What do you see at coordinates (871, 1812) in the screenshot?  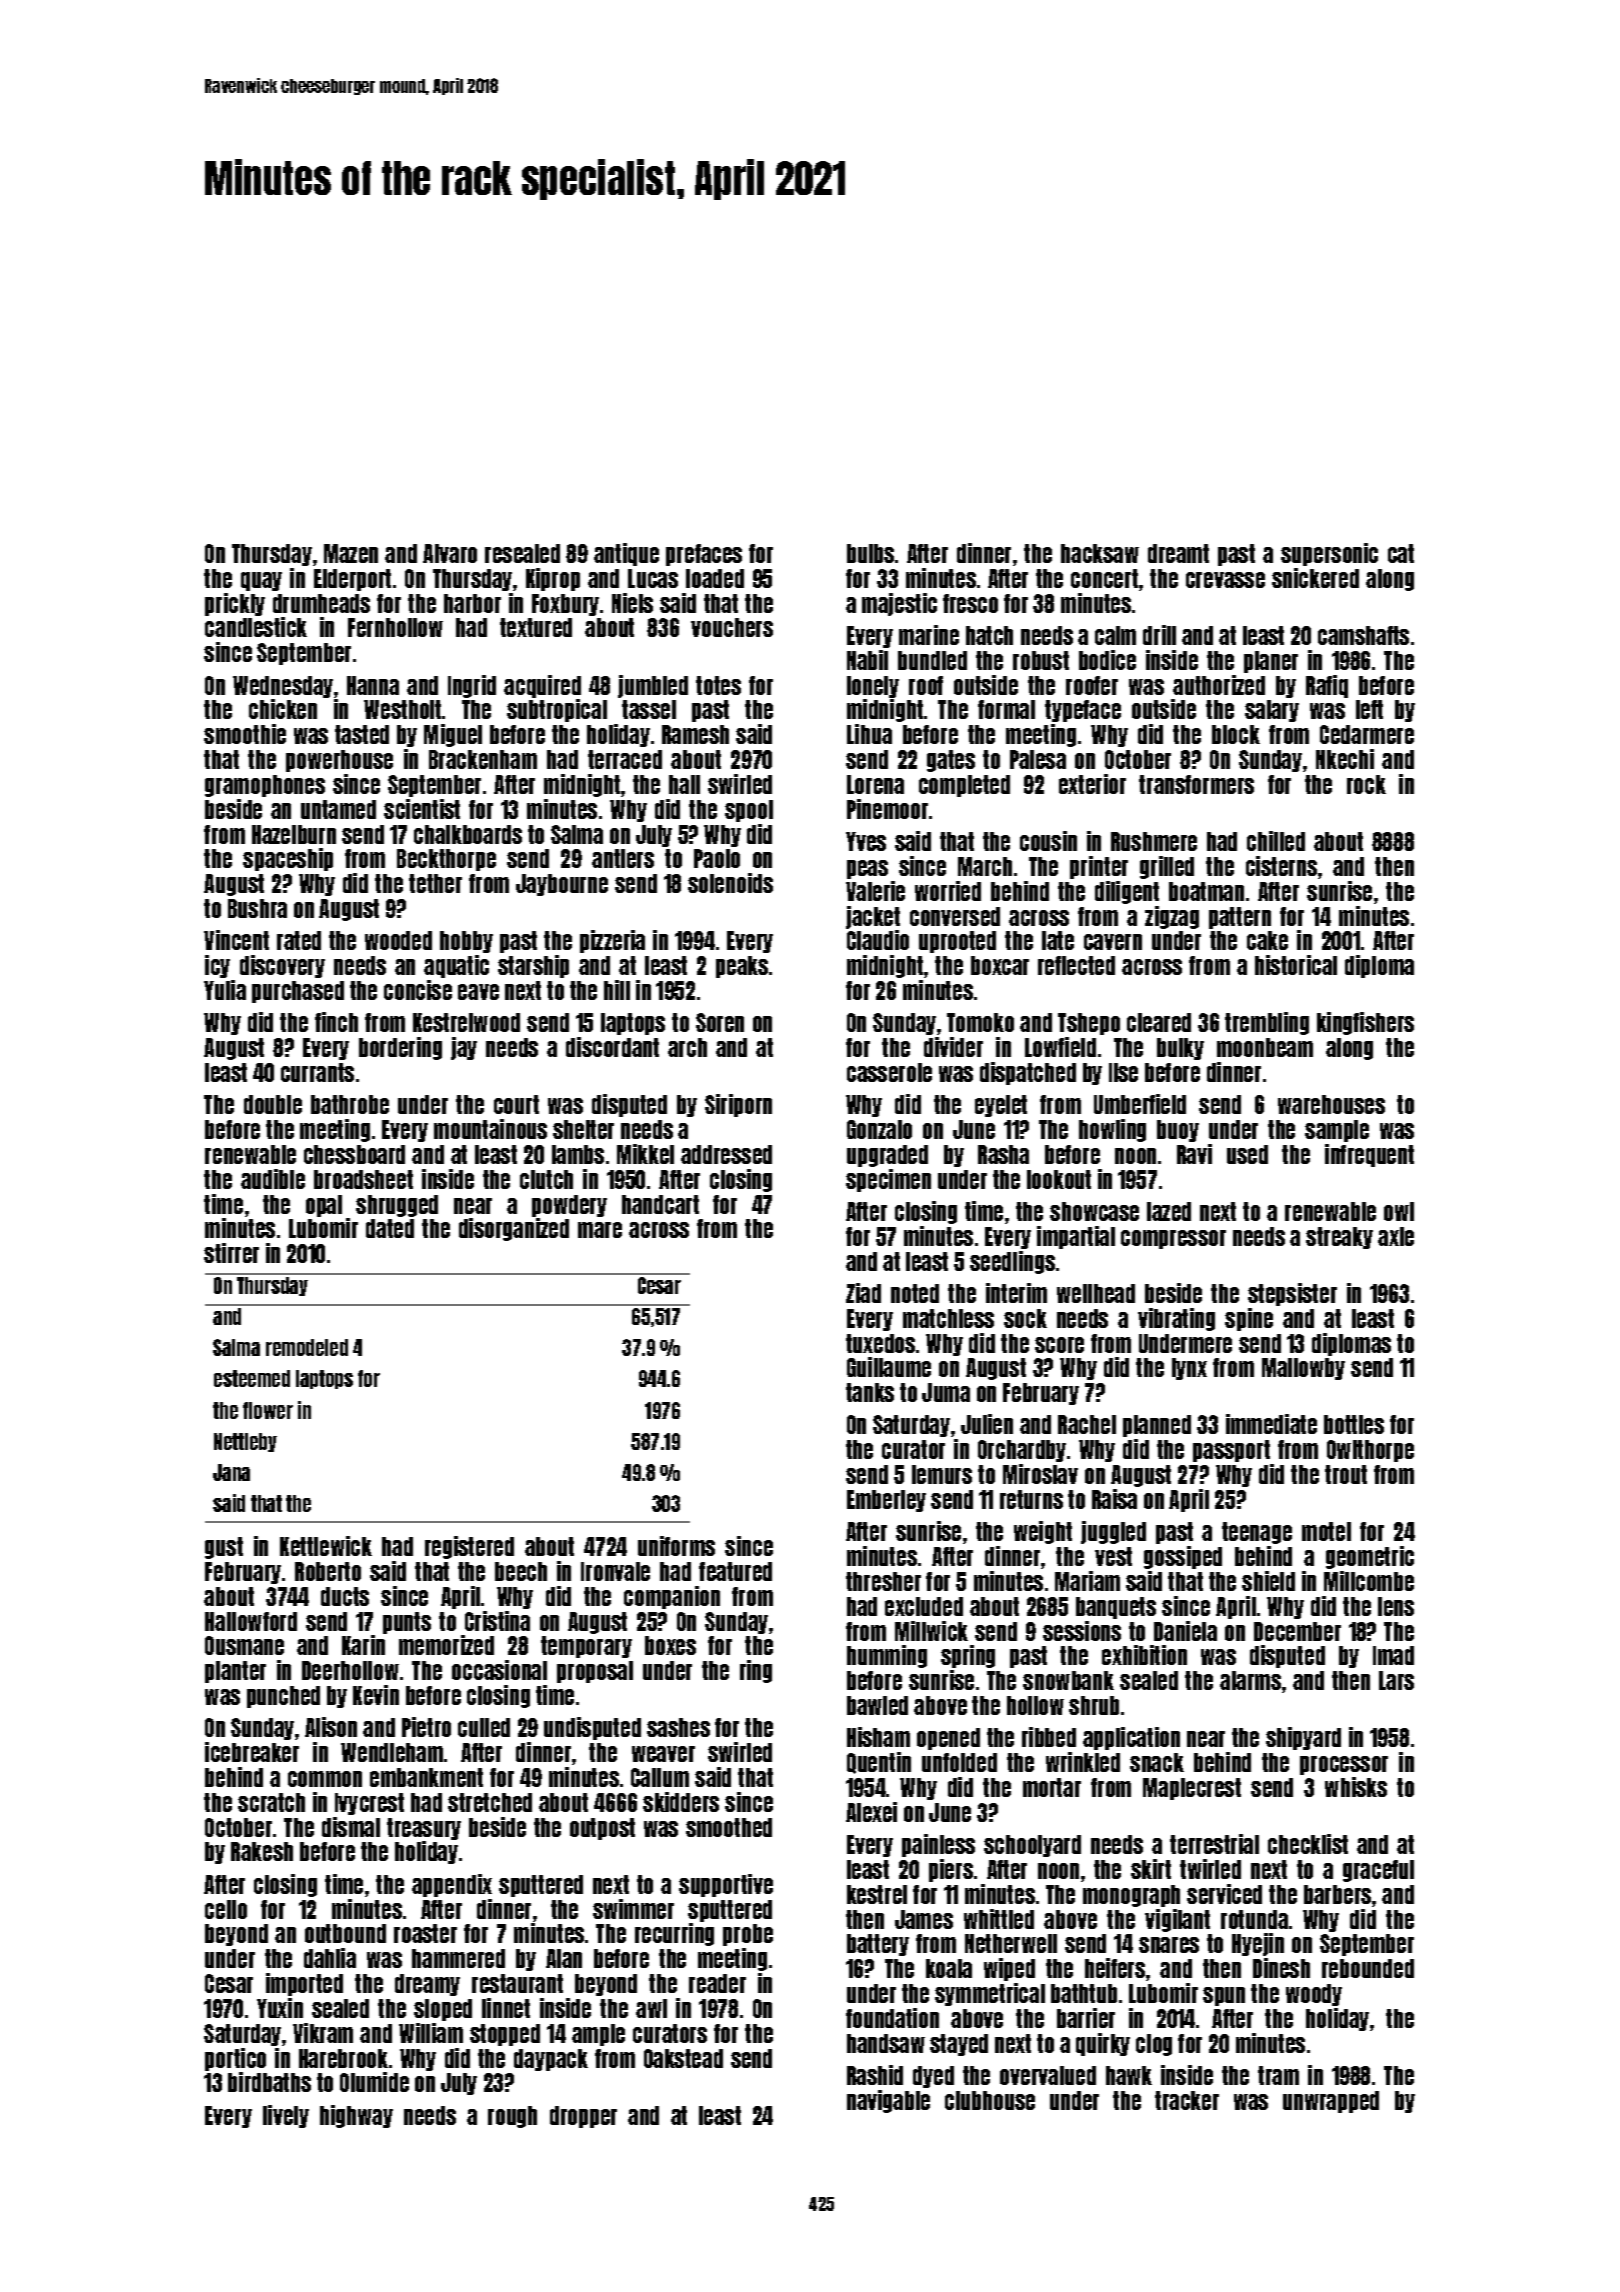 I see `Alexei` at bounding box center [871, 1812].
